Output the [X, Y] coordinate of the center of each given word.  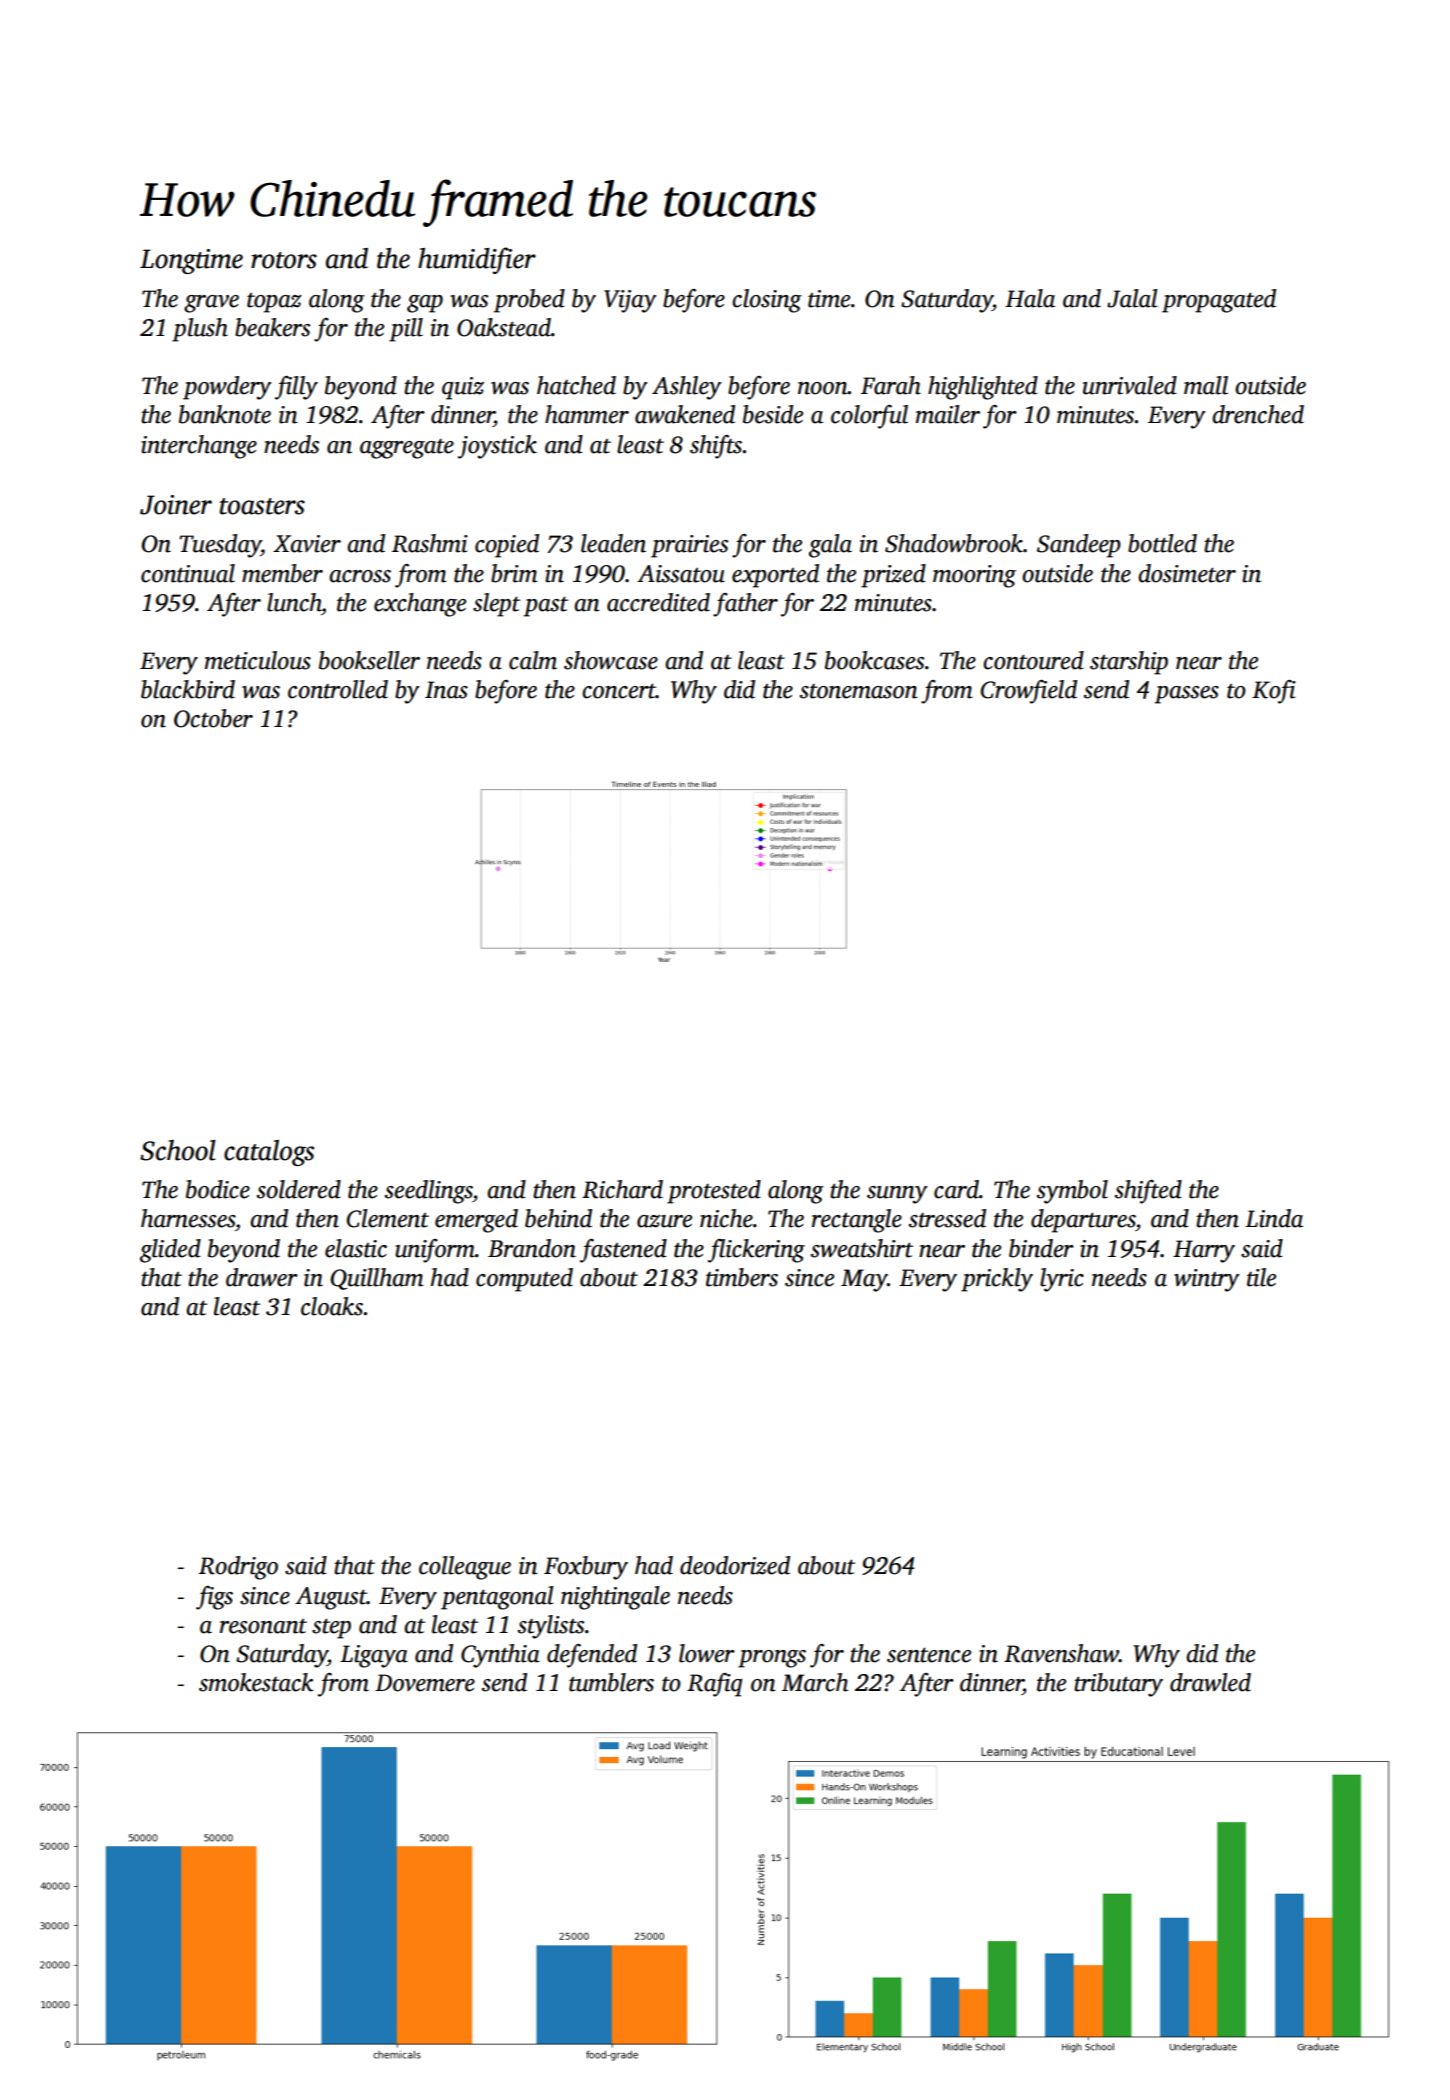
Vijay [630, 301]
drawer [262, 1277]
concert [619, 691]
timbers [742, 1277]
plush [200, 330]
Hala [1030, 298]
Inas [446, 690]
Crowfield [1028, 692]
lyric [1062, 1280]
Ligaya [374, 1656]
